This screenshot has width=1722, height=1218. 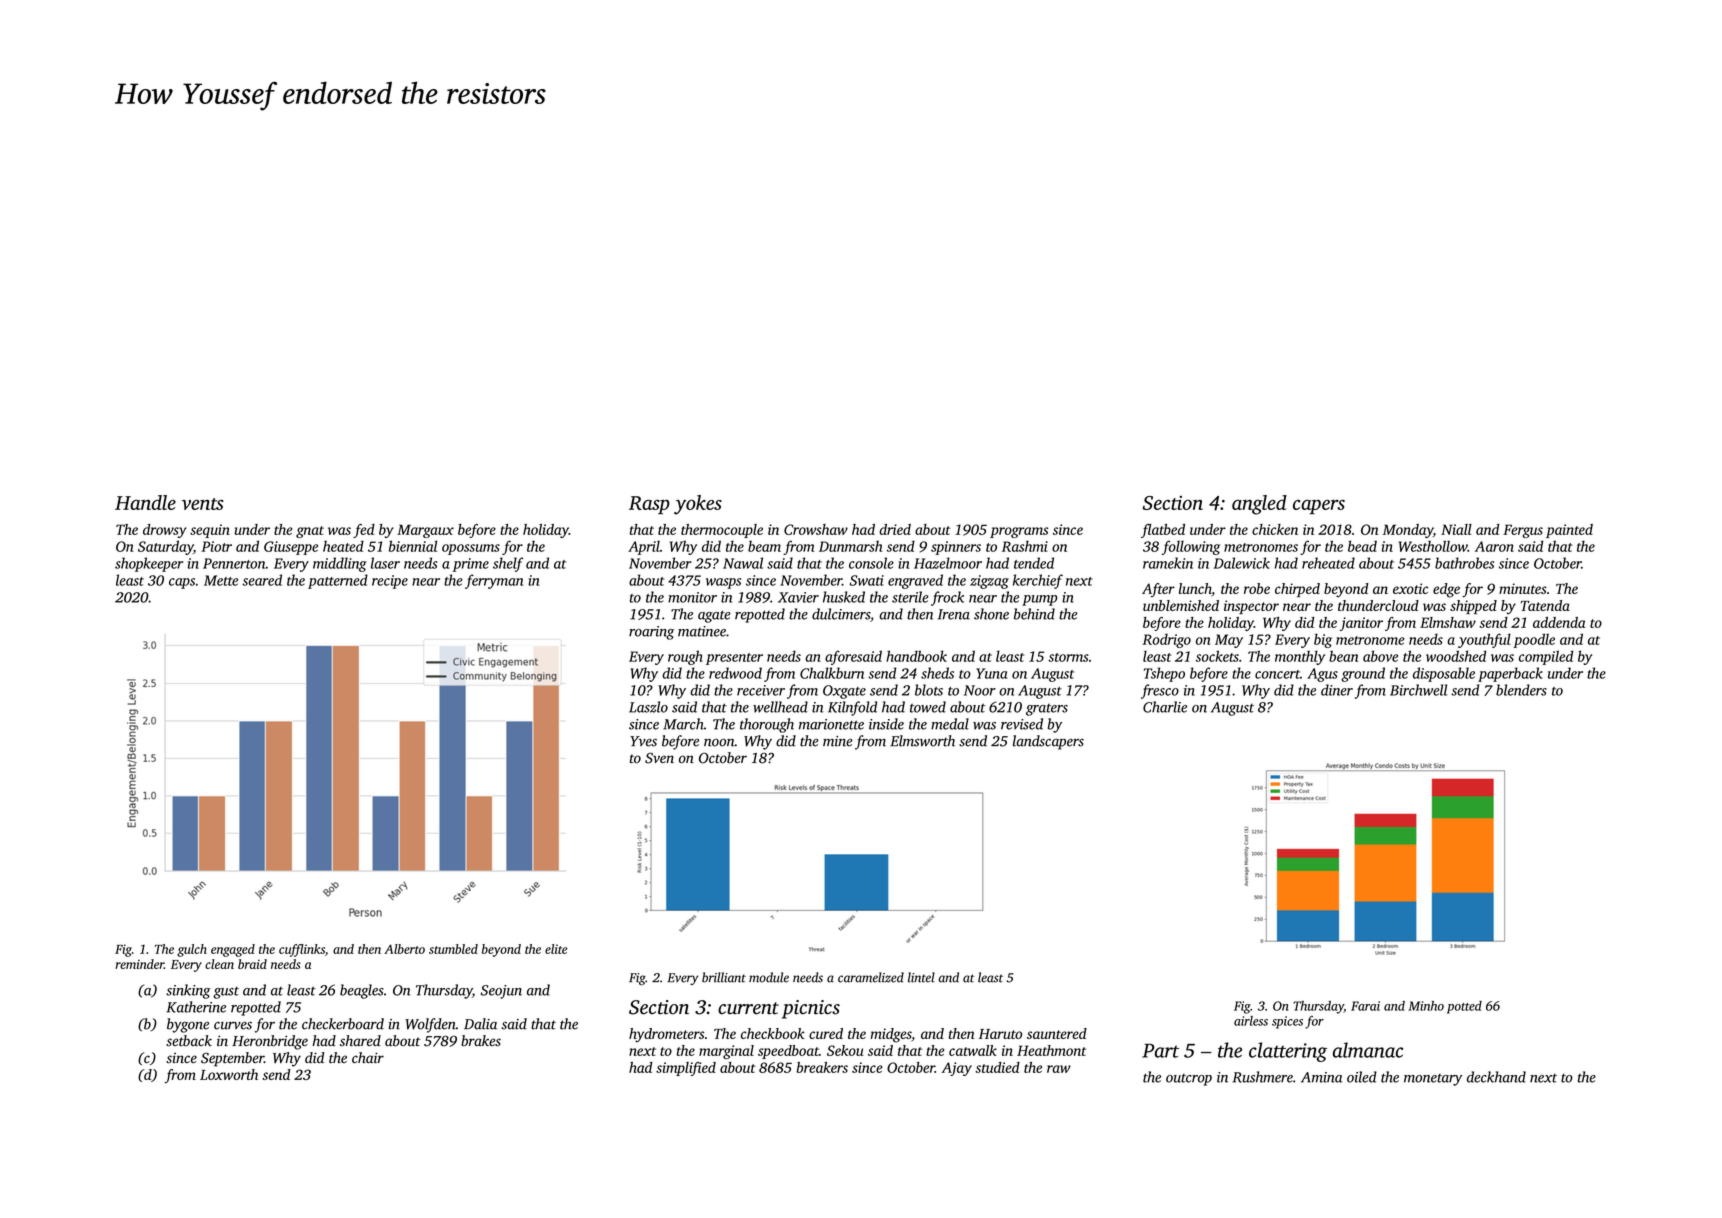 I want to click on Handle, so click(x=145, y=502).
